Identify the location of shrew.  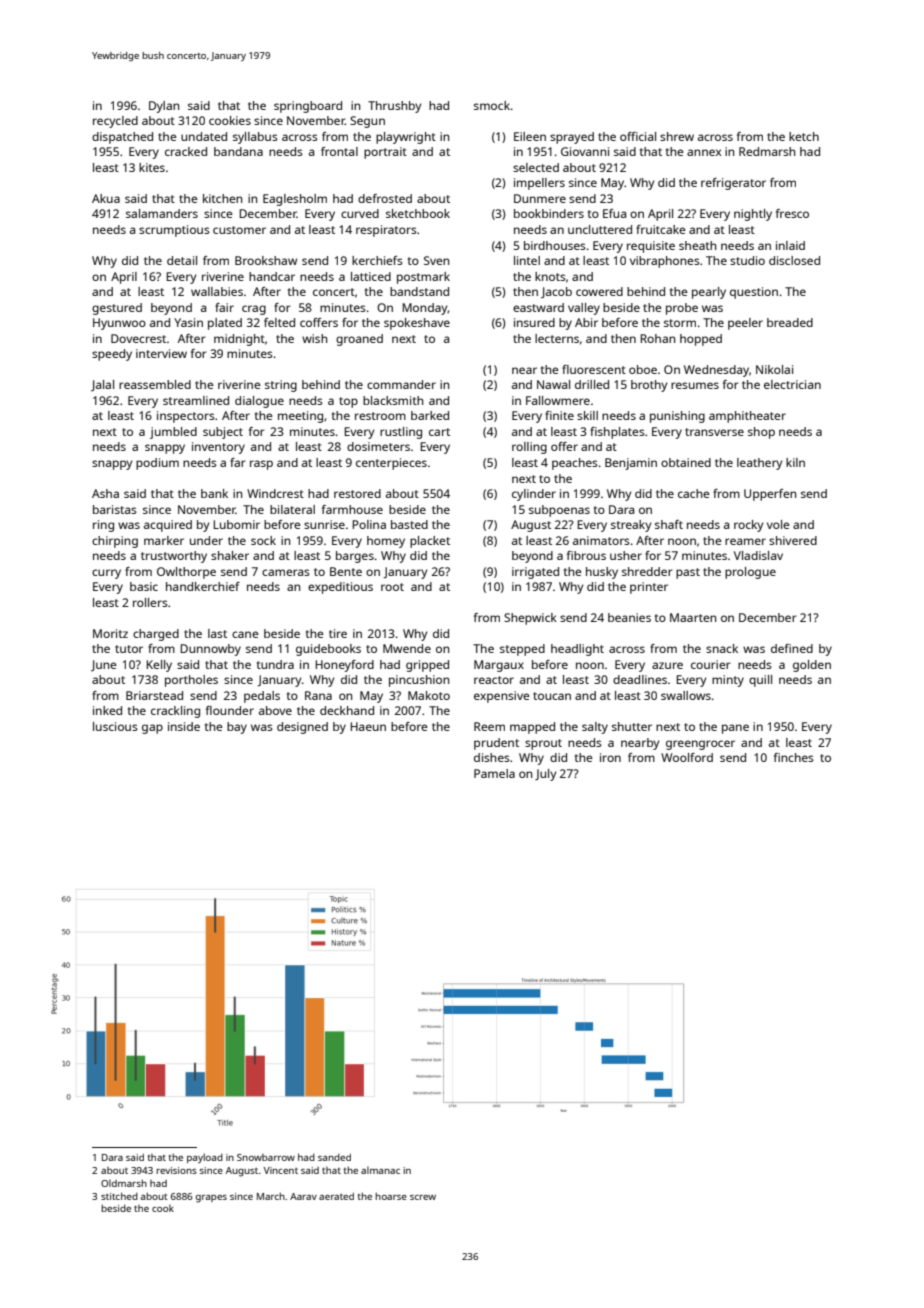
(677, 136).
